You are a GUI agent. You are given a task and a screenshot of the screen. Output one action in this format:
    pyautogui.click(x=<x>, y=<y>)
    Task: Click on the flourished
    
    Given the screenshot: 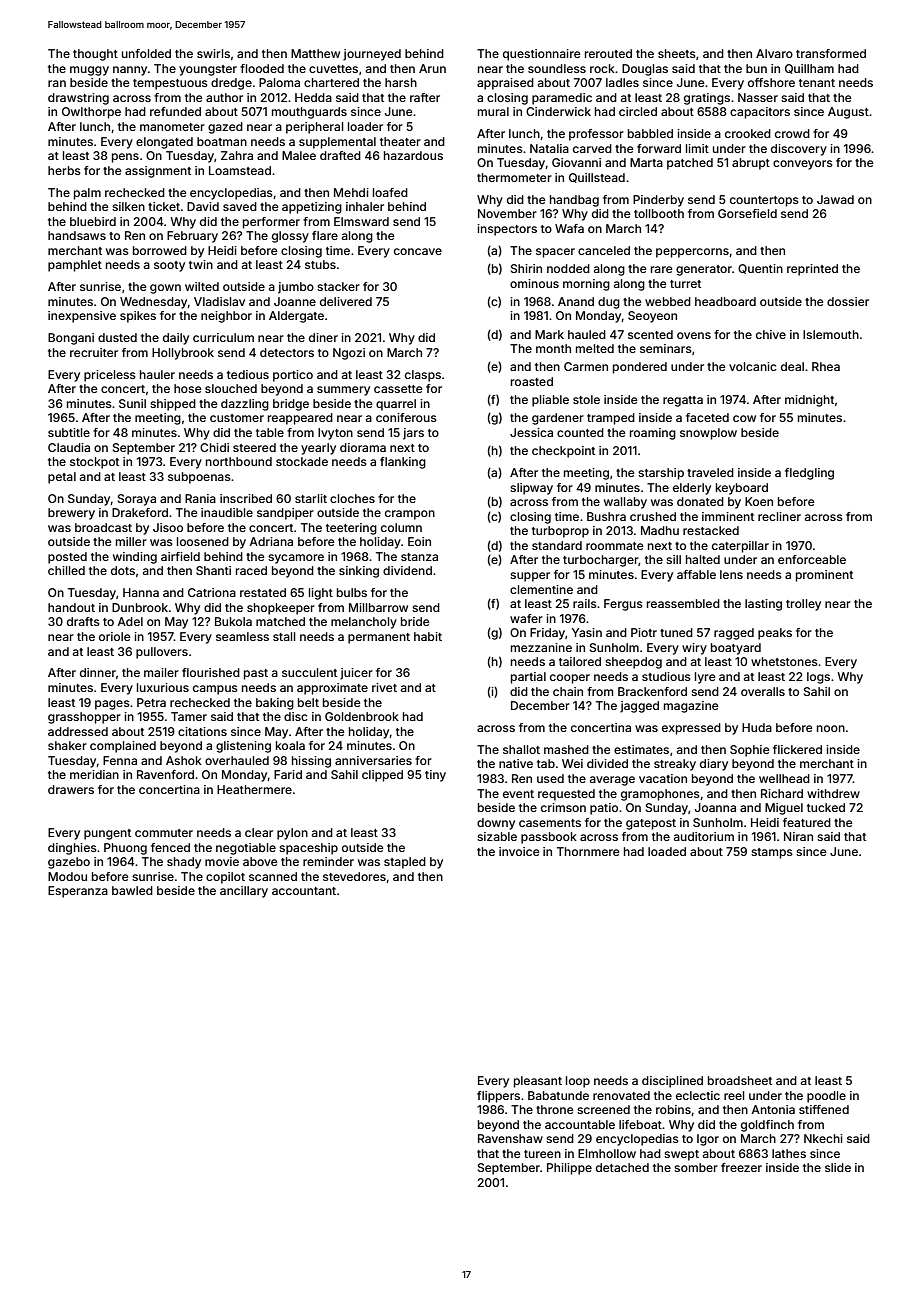 What is the action you would take?
    pyautogui.click(x=211, y=672)
